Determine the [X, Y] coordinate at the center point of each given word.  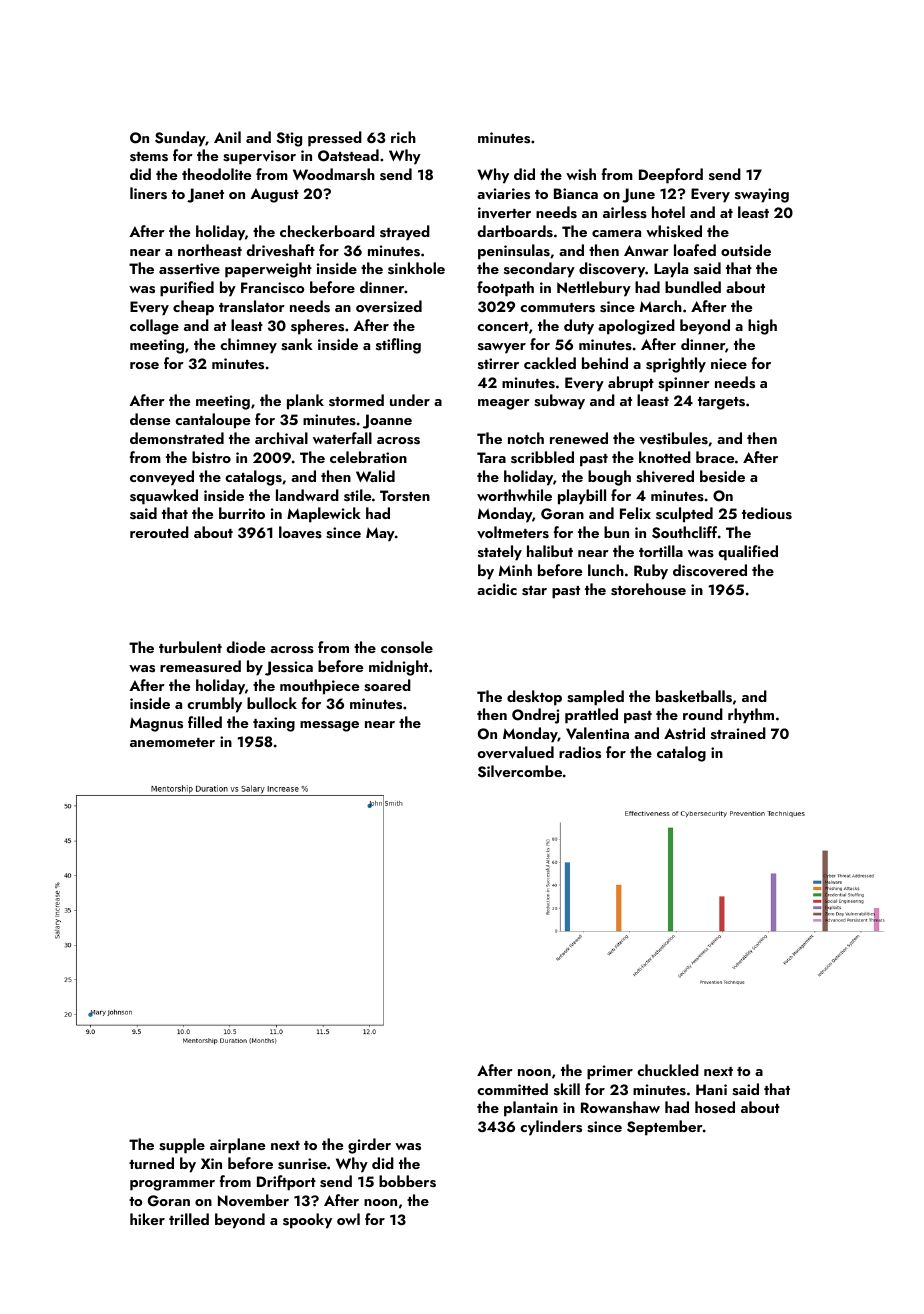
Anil [227, 137]
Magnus [156, 724]
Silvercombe [520, 771]
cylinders [551, 1128]
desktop [534, 698]
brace [715, 457]
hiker [147, 1219]
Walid [375, 476]
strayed [405, 233]
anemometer [172, 742]
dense [150, 419]
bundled [693, 287]
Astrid [684, 733]
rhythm [751, 716]
